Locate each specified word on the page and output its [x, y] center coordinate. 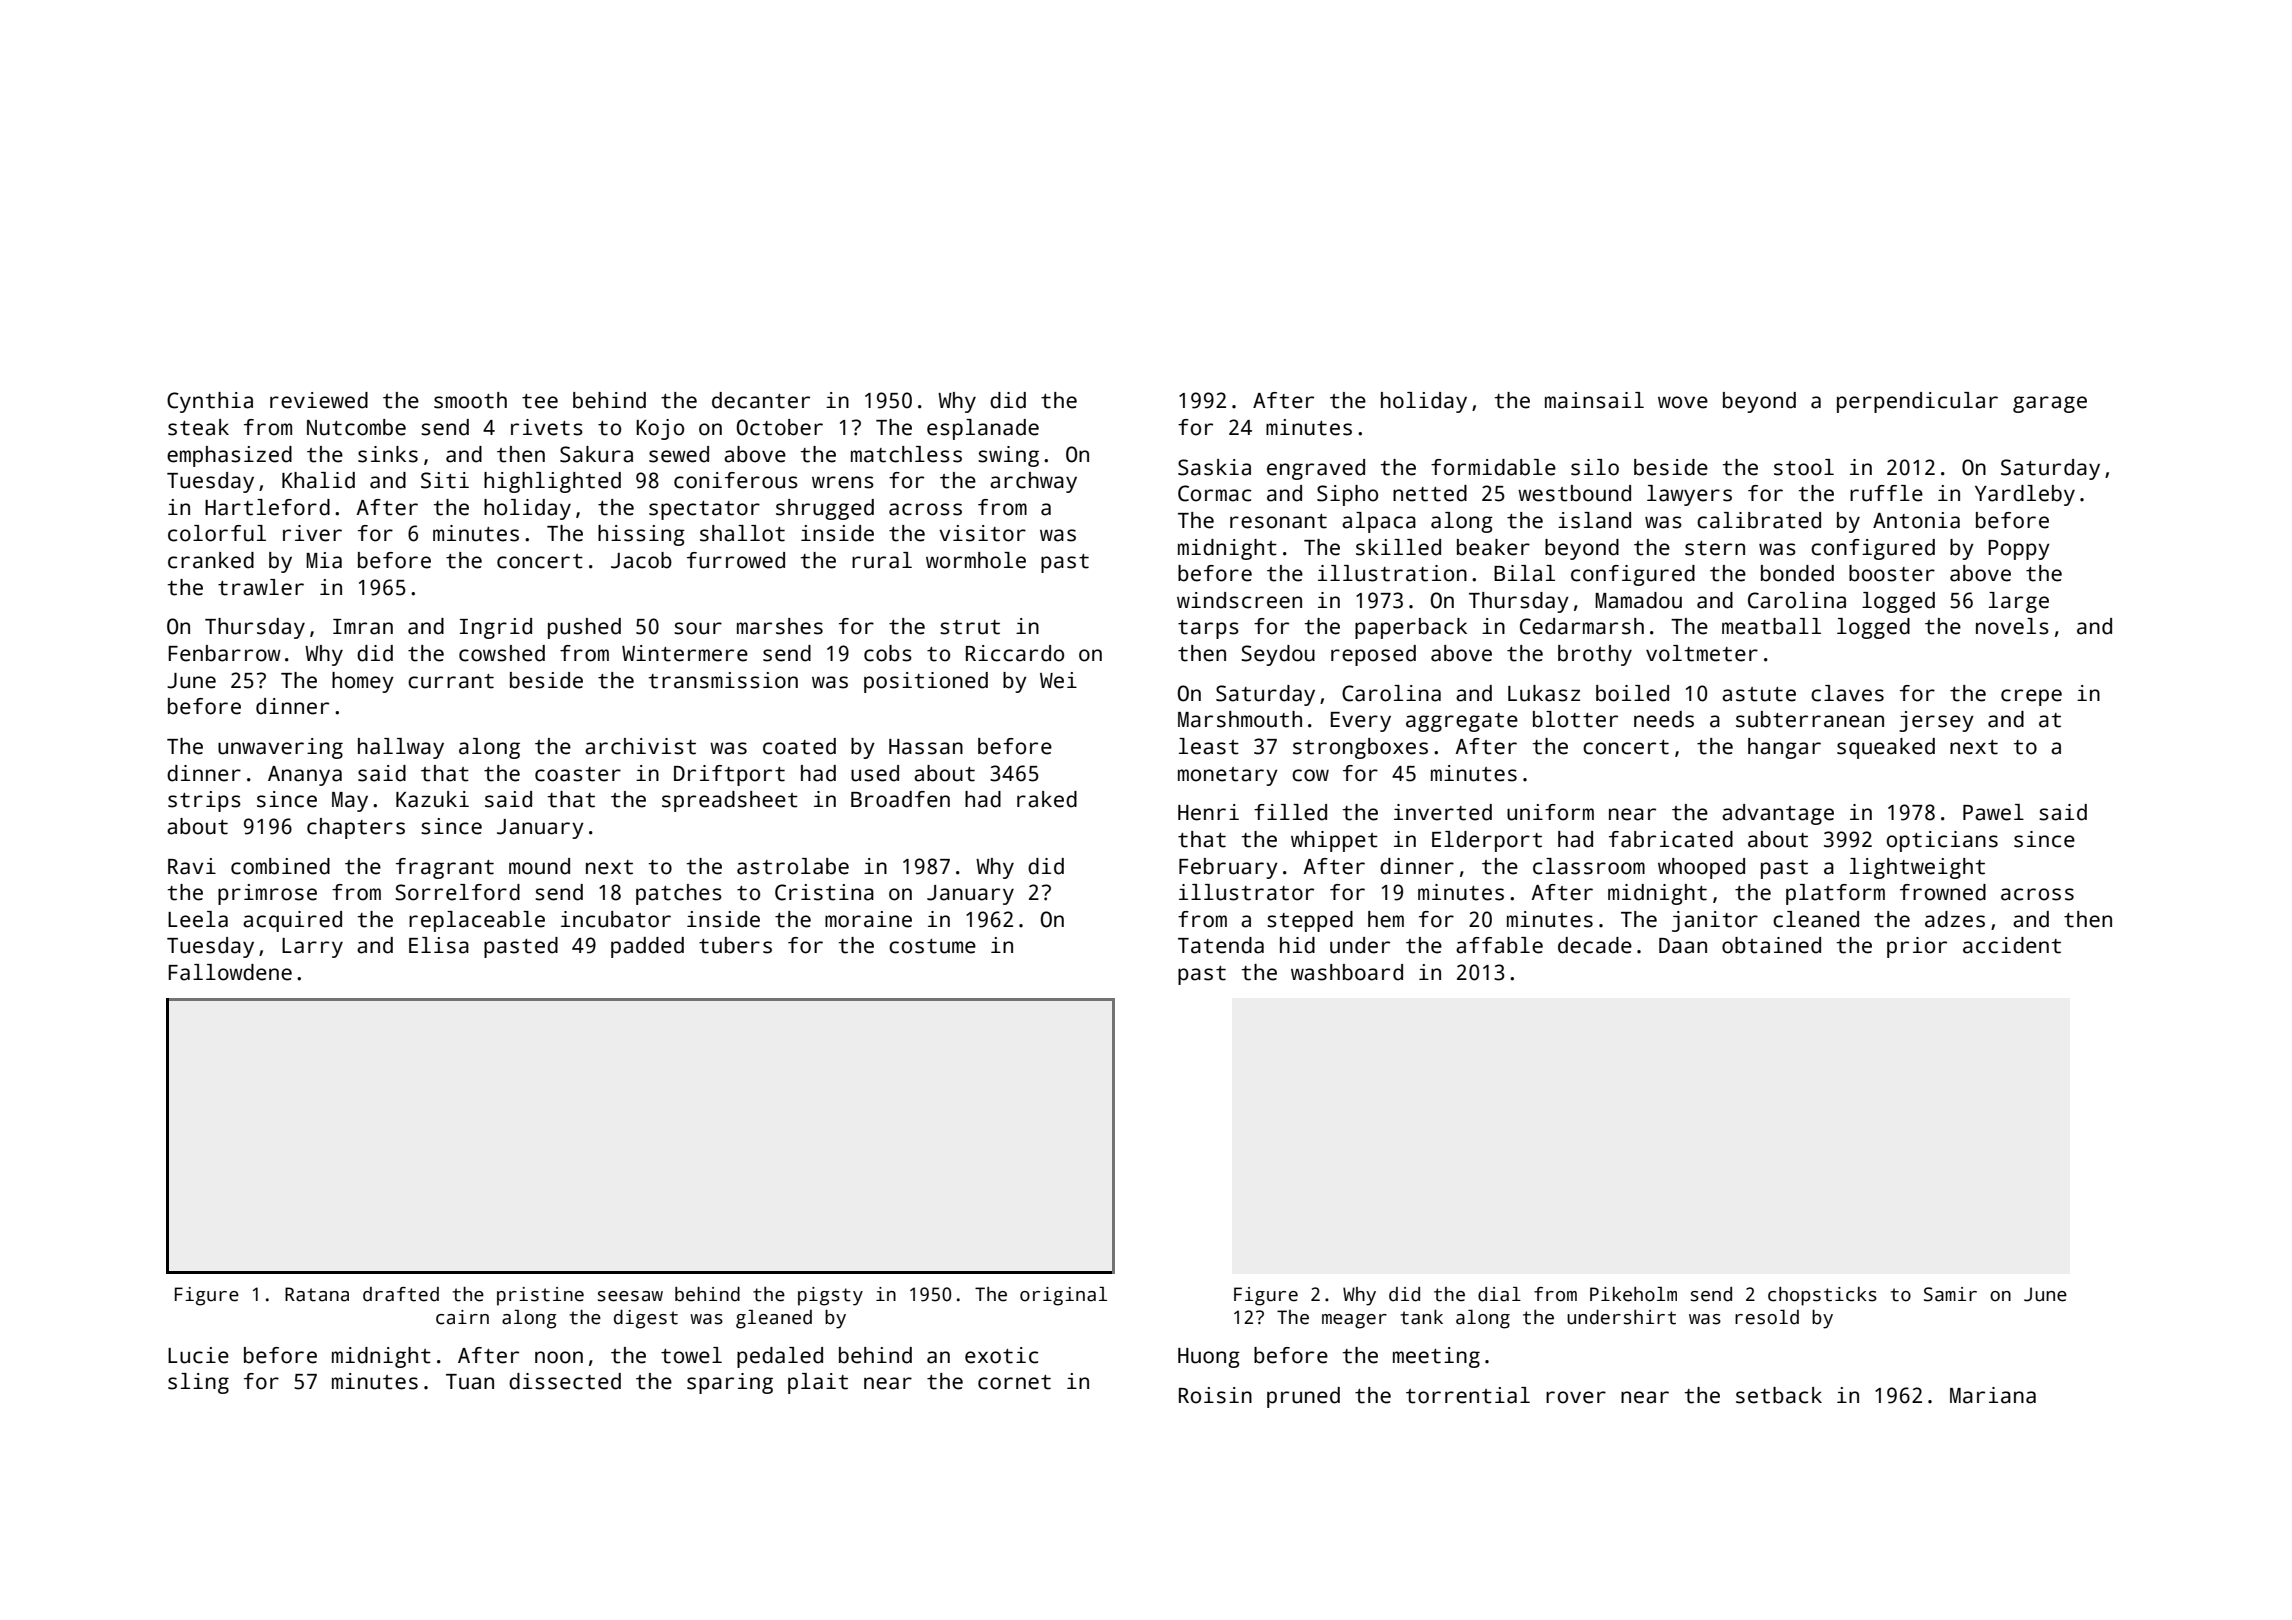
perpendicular [1917, 402]
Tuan [470, 1382]
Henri [1208, 812]
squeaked [1886, 748]
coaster [578, 774]
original [1063, 1296]
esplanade [983, 429]
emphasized [229, 456]
